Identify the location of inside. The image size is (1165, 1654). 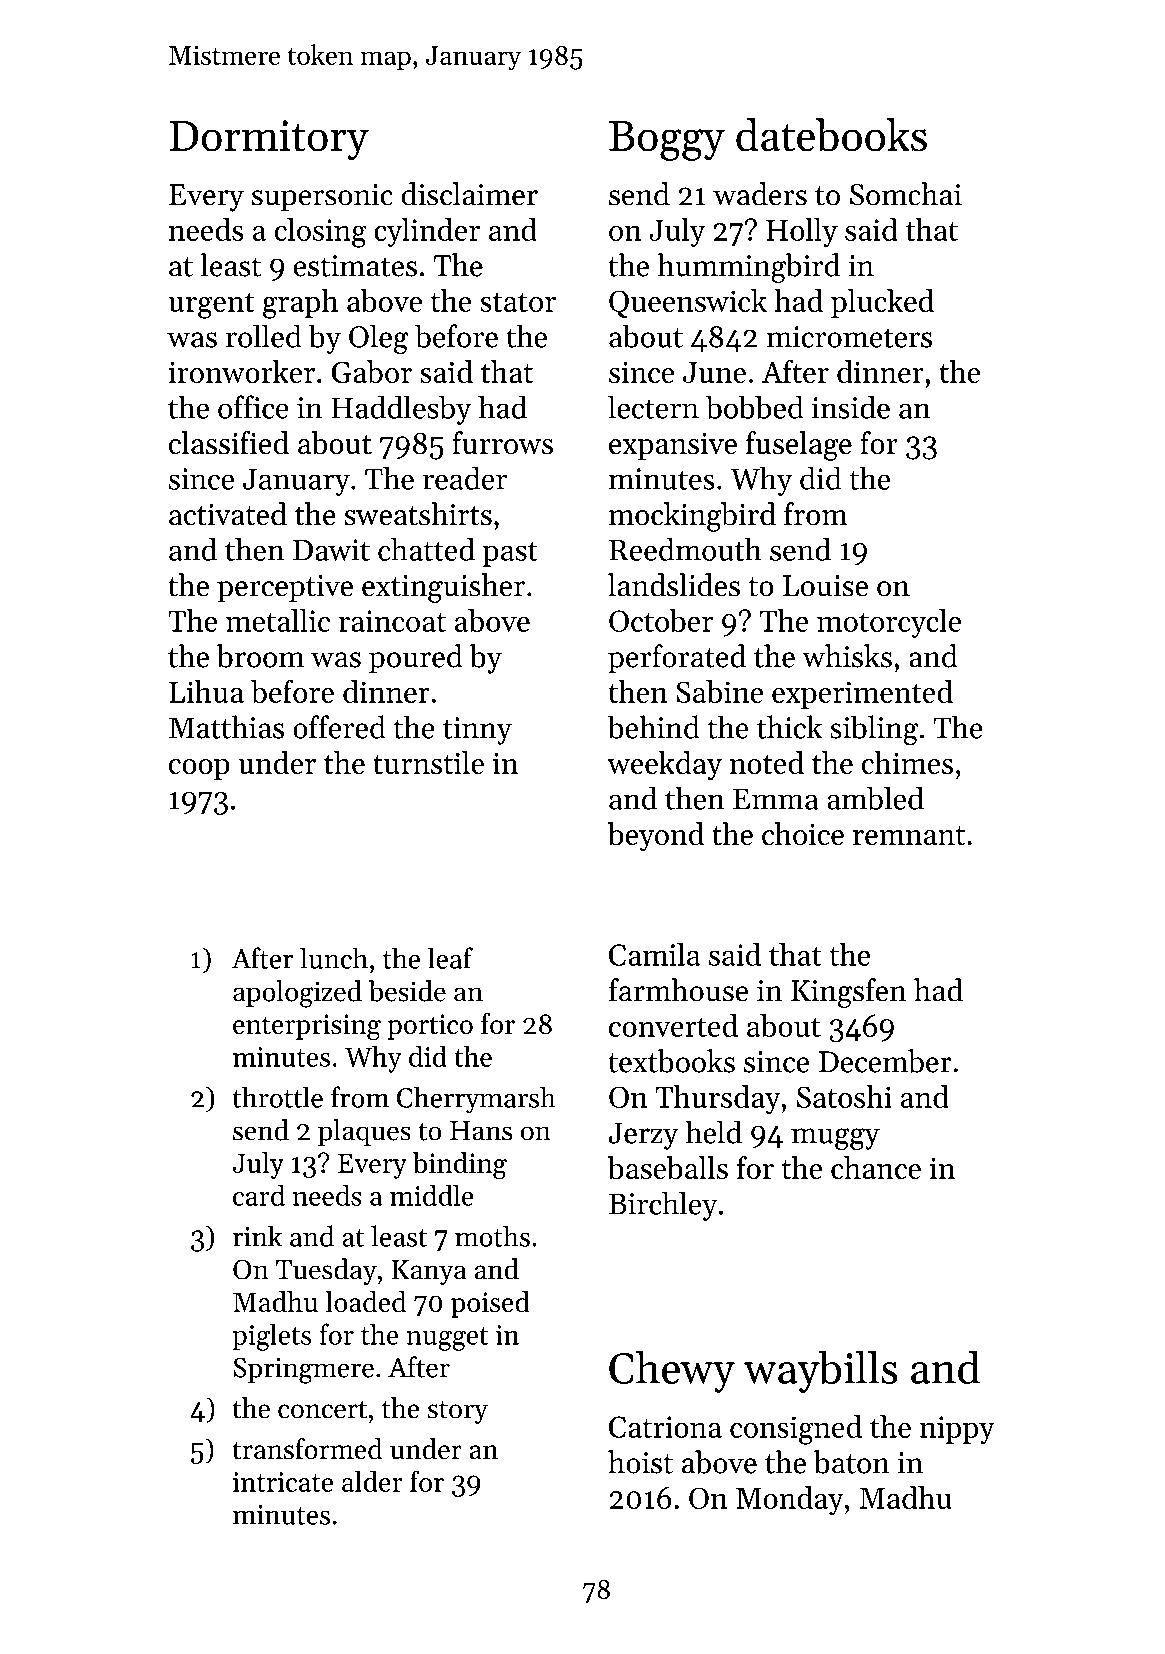
(851, 407).
